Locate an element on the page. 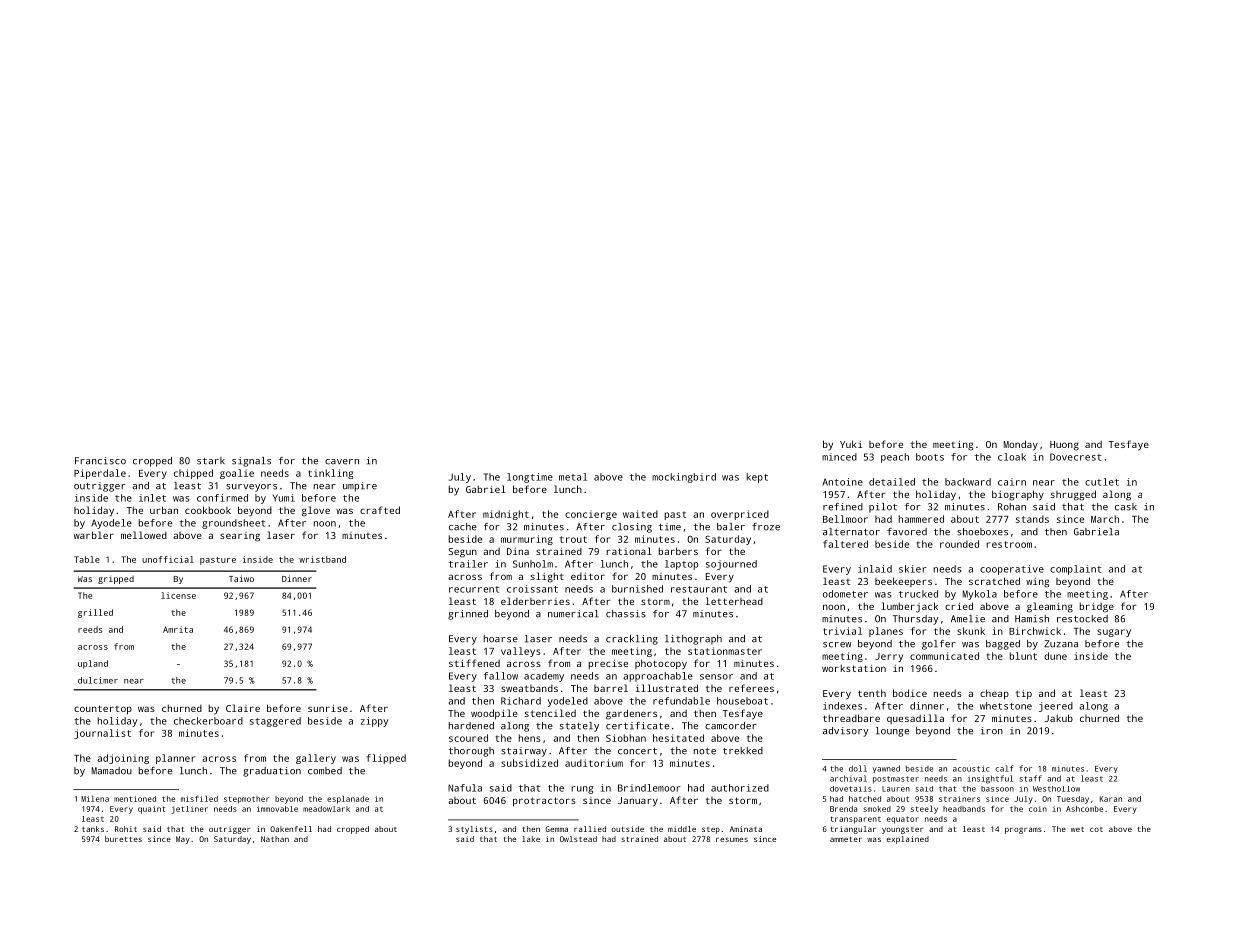 This document has width=1233, height=952. Nathan is located at coordinates (275, 839).
